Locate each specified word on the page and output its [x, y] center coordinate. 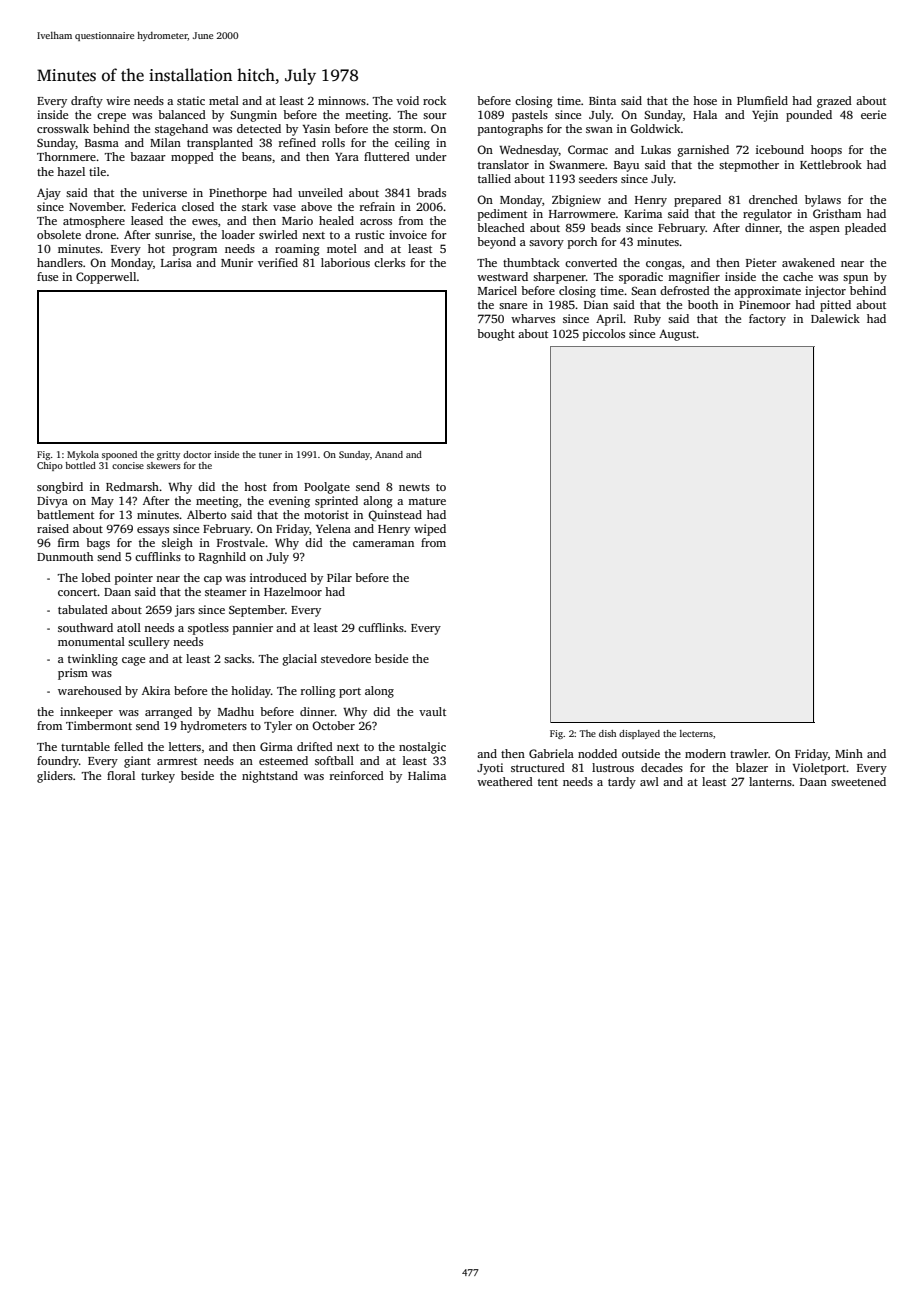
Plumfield [762, 100]
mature [427, 501]
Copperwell [106, 278]
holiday [251, 692]
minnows [342, 100]
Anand [389, 454]
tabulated [83, 609]
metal [224, 100]
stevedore [346, 658]
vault [432, 711]
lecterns [696, 733]
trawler [749, 753]
